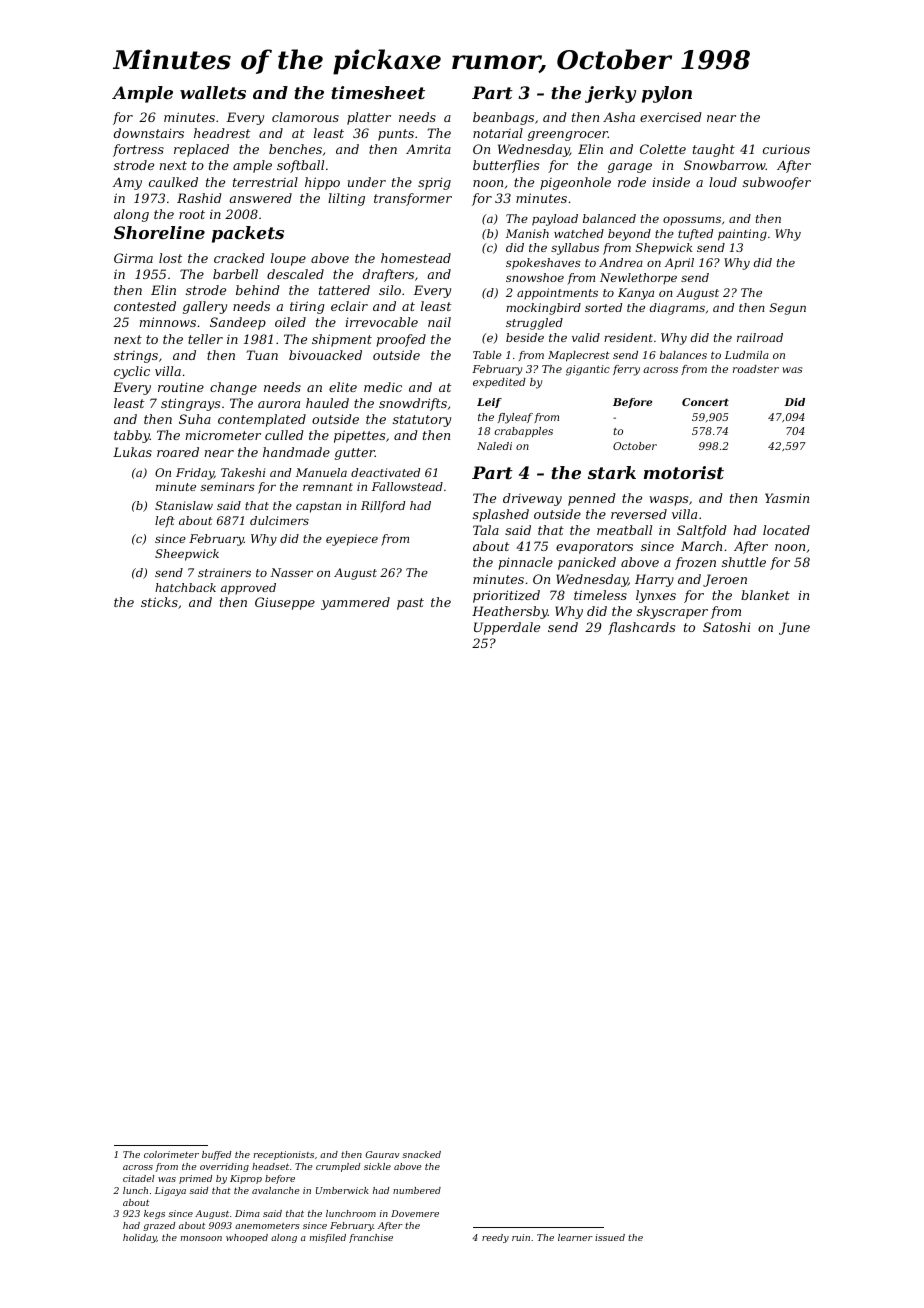 This document has width=924, height=1308. Describe the element at coordinates (671, 117) in the document. I see `exercised` at that location.
